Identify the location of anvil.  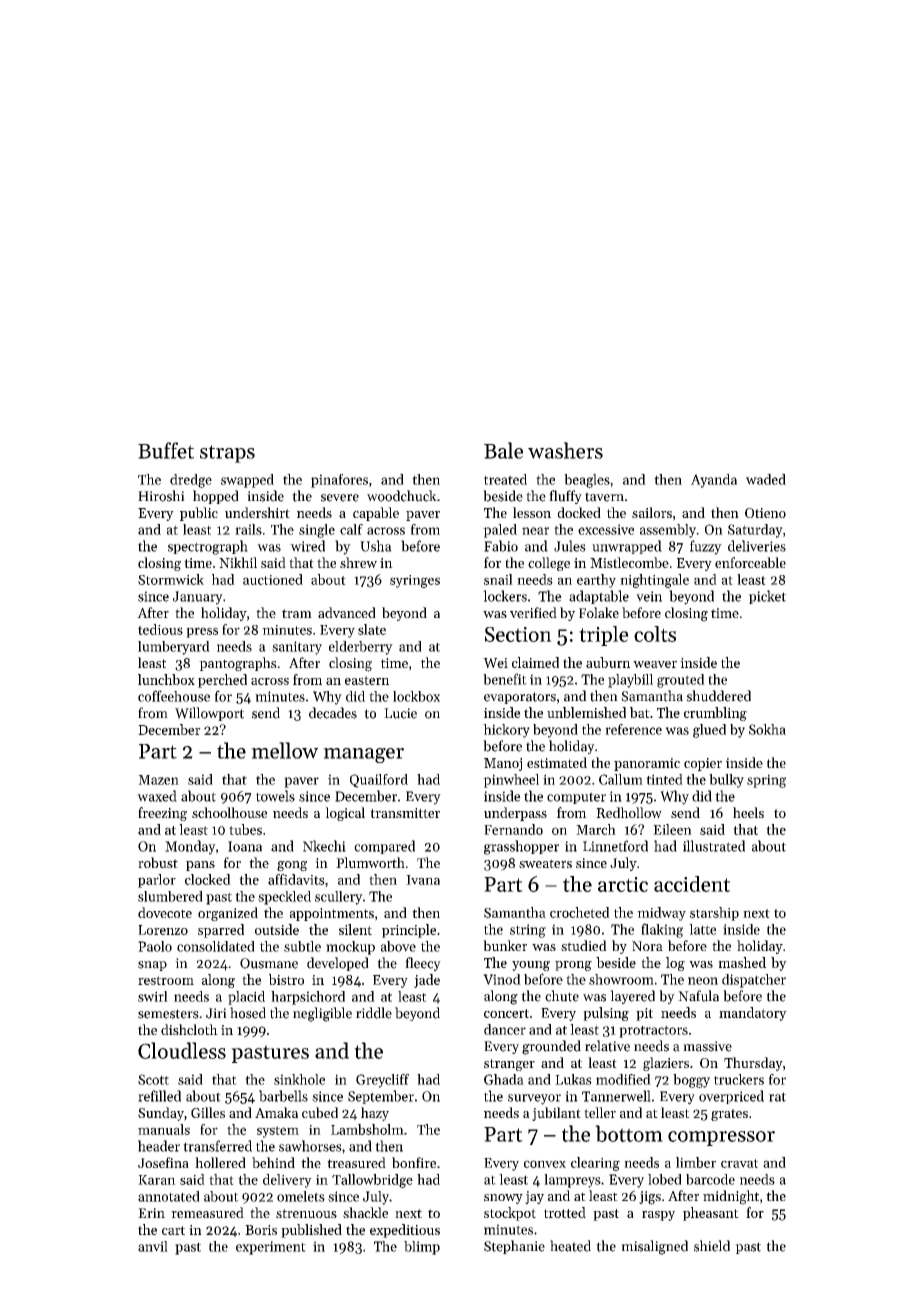
(153, 1246).
